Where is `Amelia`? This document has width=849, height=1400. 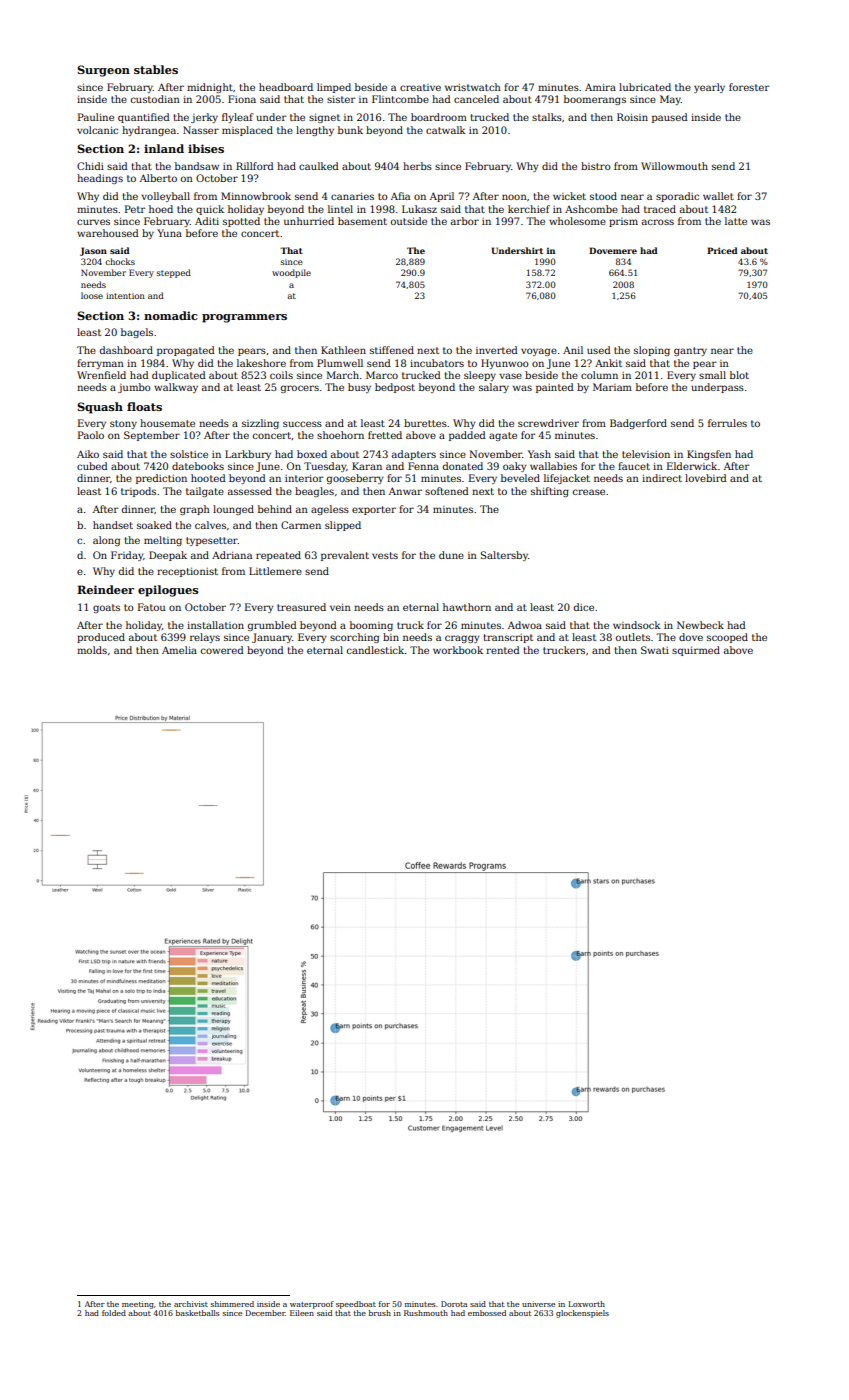
Amelia is located at coordinates (179, 650).
